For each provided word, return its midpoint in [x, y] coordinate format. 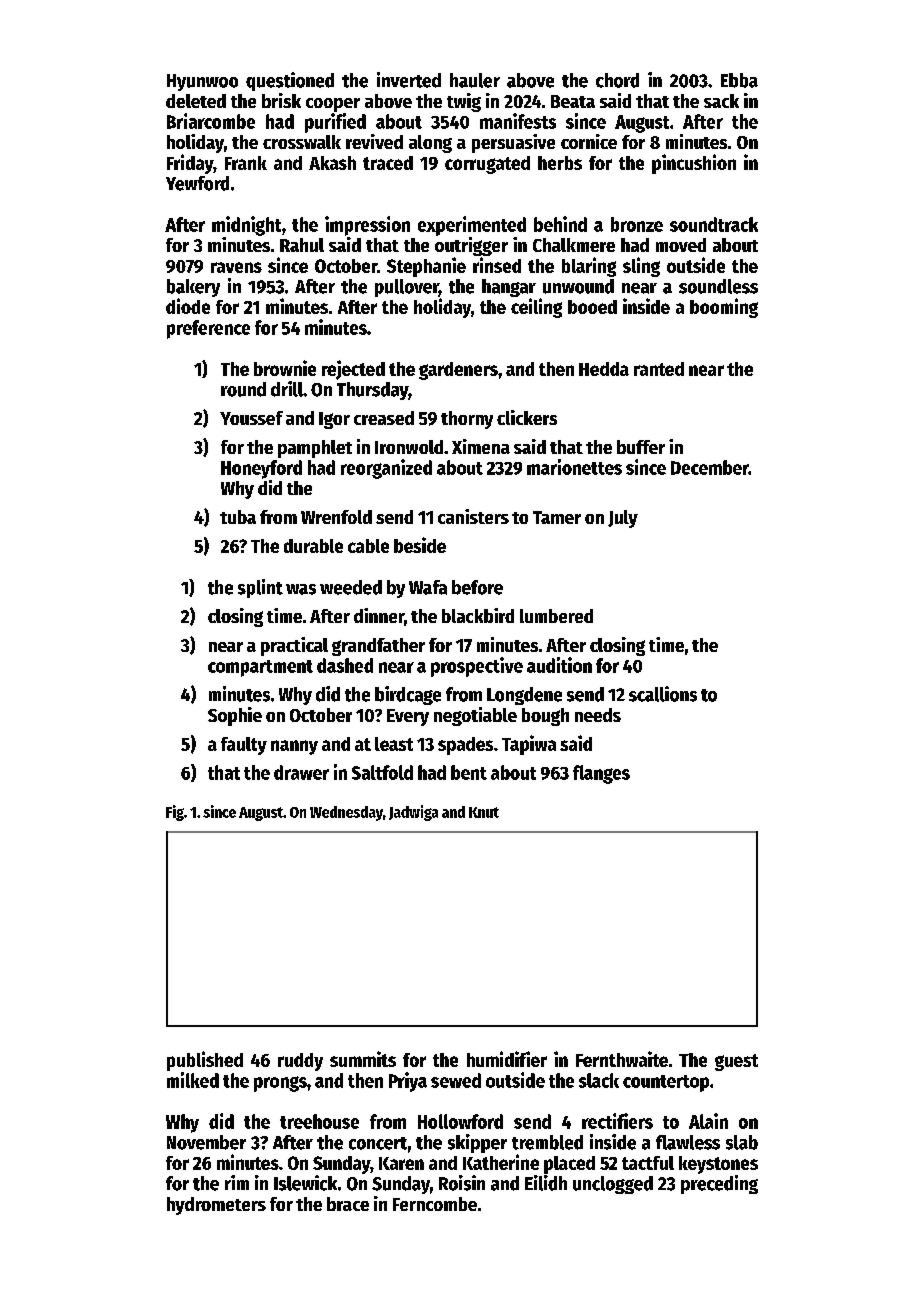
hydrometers [216, 1206]
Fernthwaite [622, 1059]
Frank [246, 163]
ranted [659, 369]
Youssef [251, 418]
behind [560, 224]
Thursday [373, 391]
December [710, 467]
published [205, 1061]
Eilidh [546, 1183]
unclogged [613, 1185]
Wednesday [346, 813]
